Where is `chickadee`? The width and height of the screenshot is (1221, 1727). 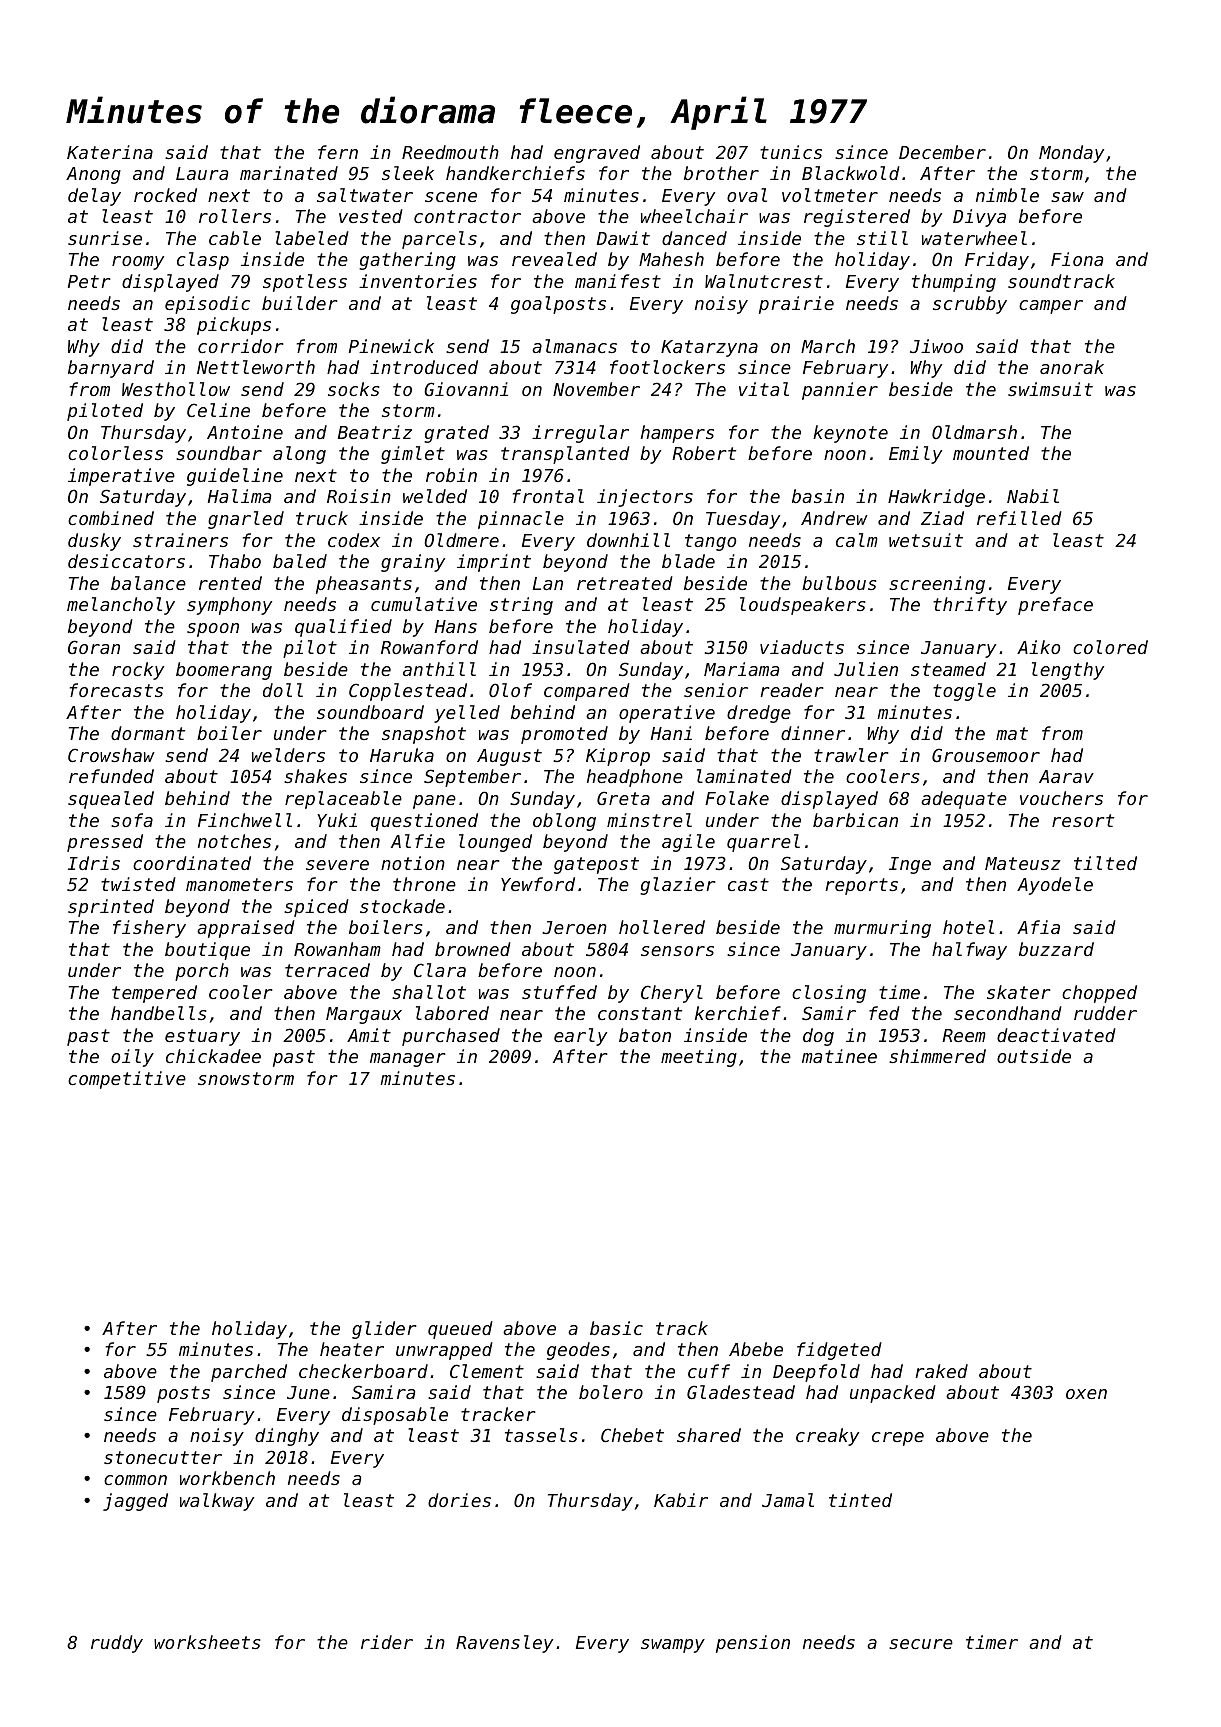
chickadee is located at coordinates (213, 1056).
